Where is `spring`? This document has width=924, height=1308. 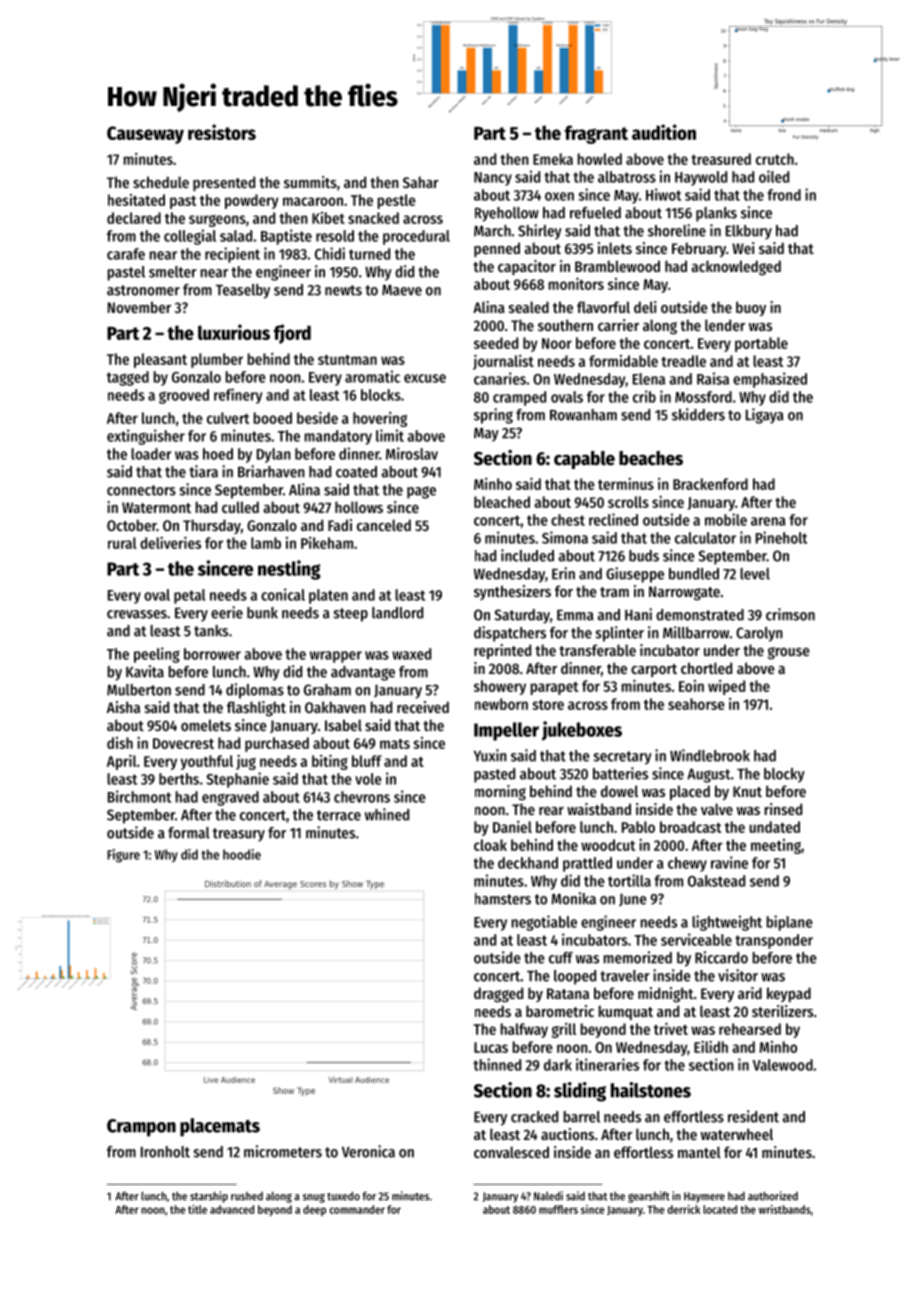 spring is located at coordinates (493, 416).
